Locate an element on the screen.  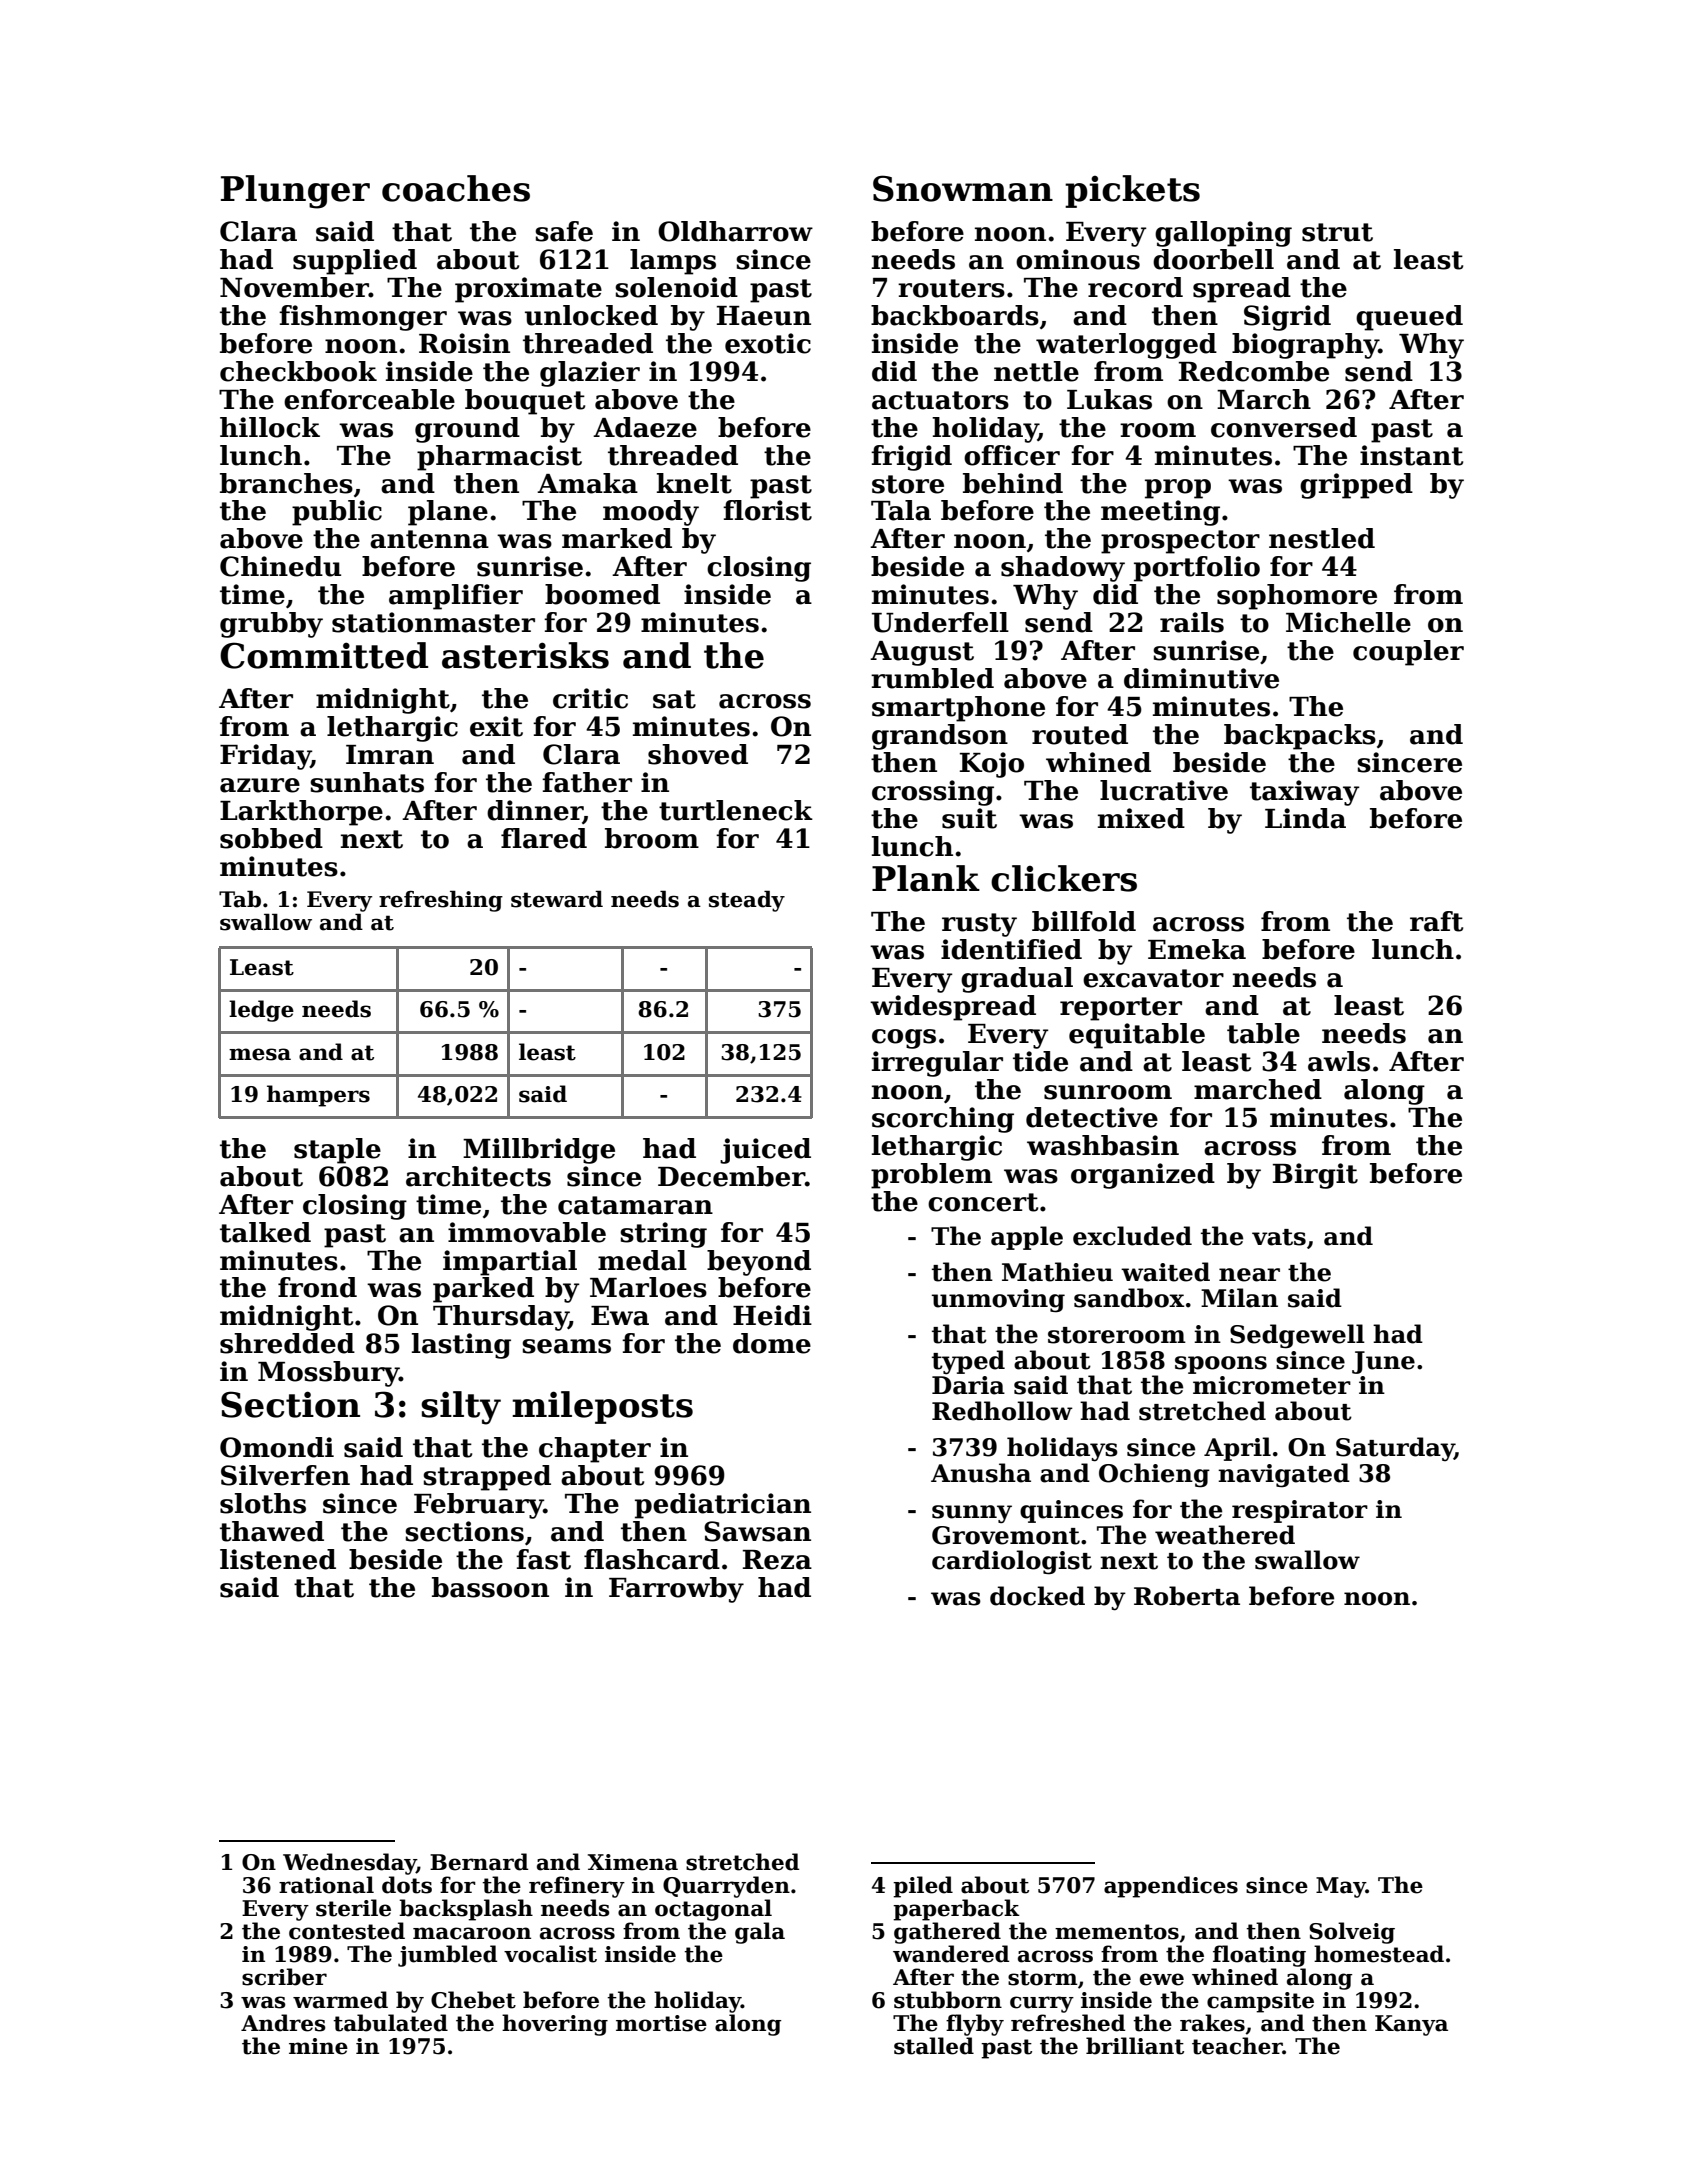
Plunger is located at coordinates (295, 192).
